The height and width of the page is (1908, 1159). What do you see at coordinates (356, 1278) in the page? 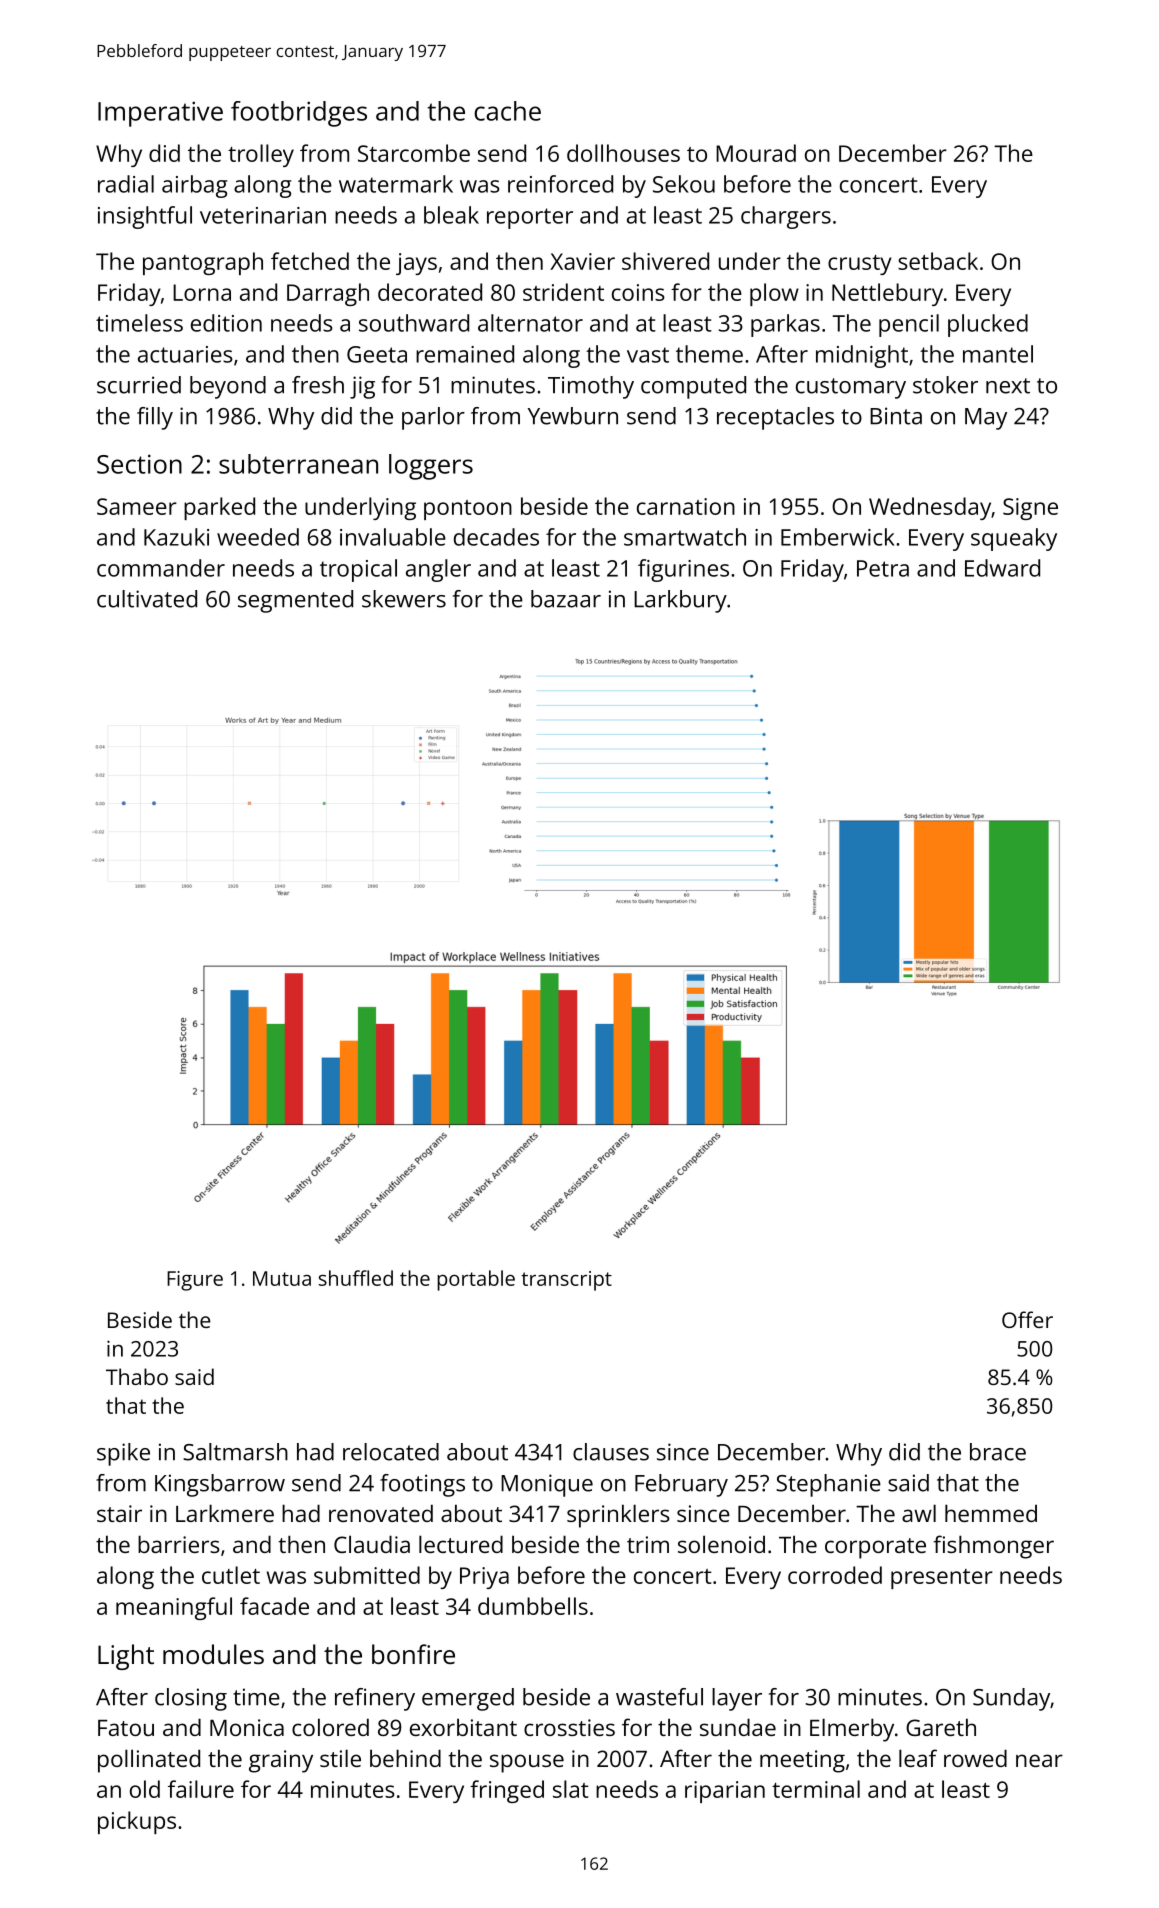
I see `shuffled` at bounding box center [356, 1278].
